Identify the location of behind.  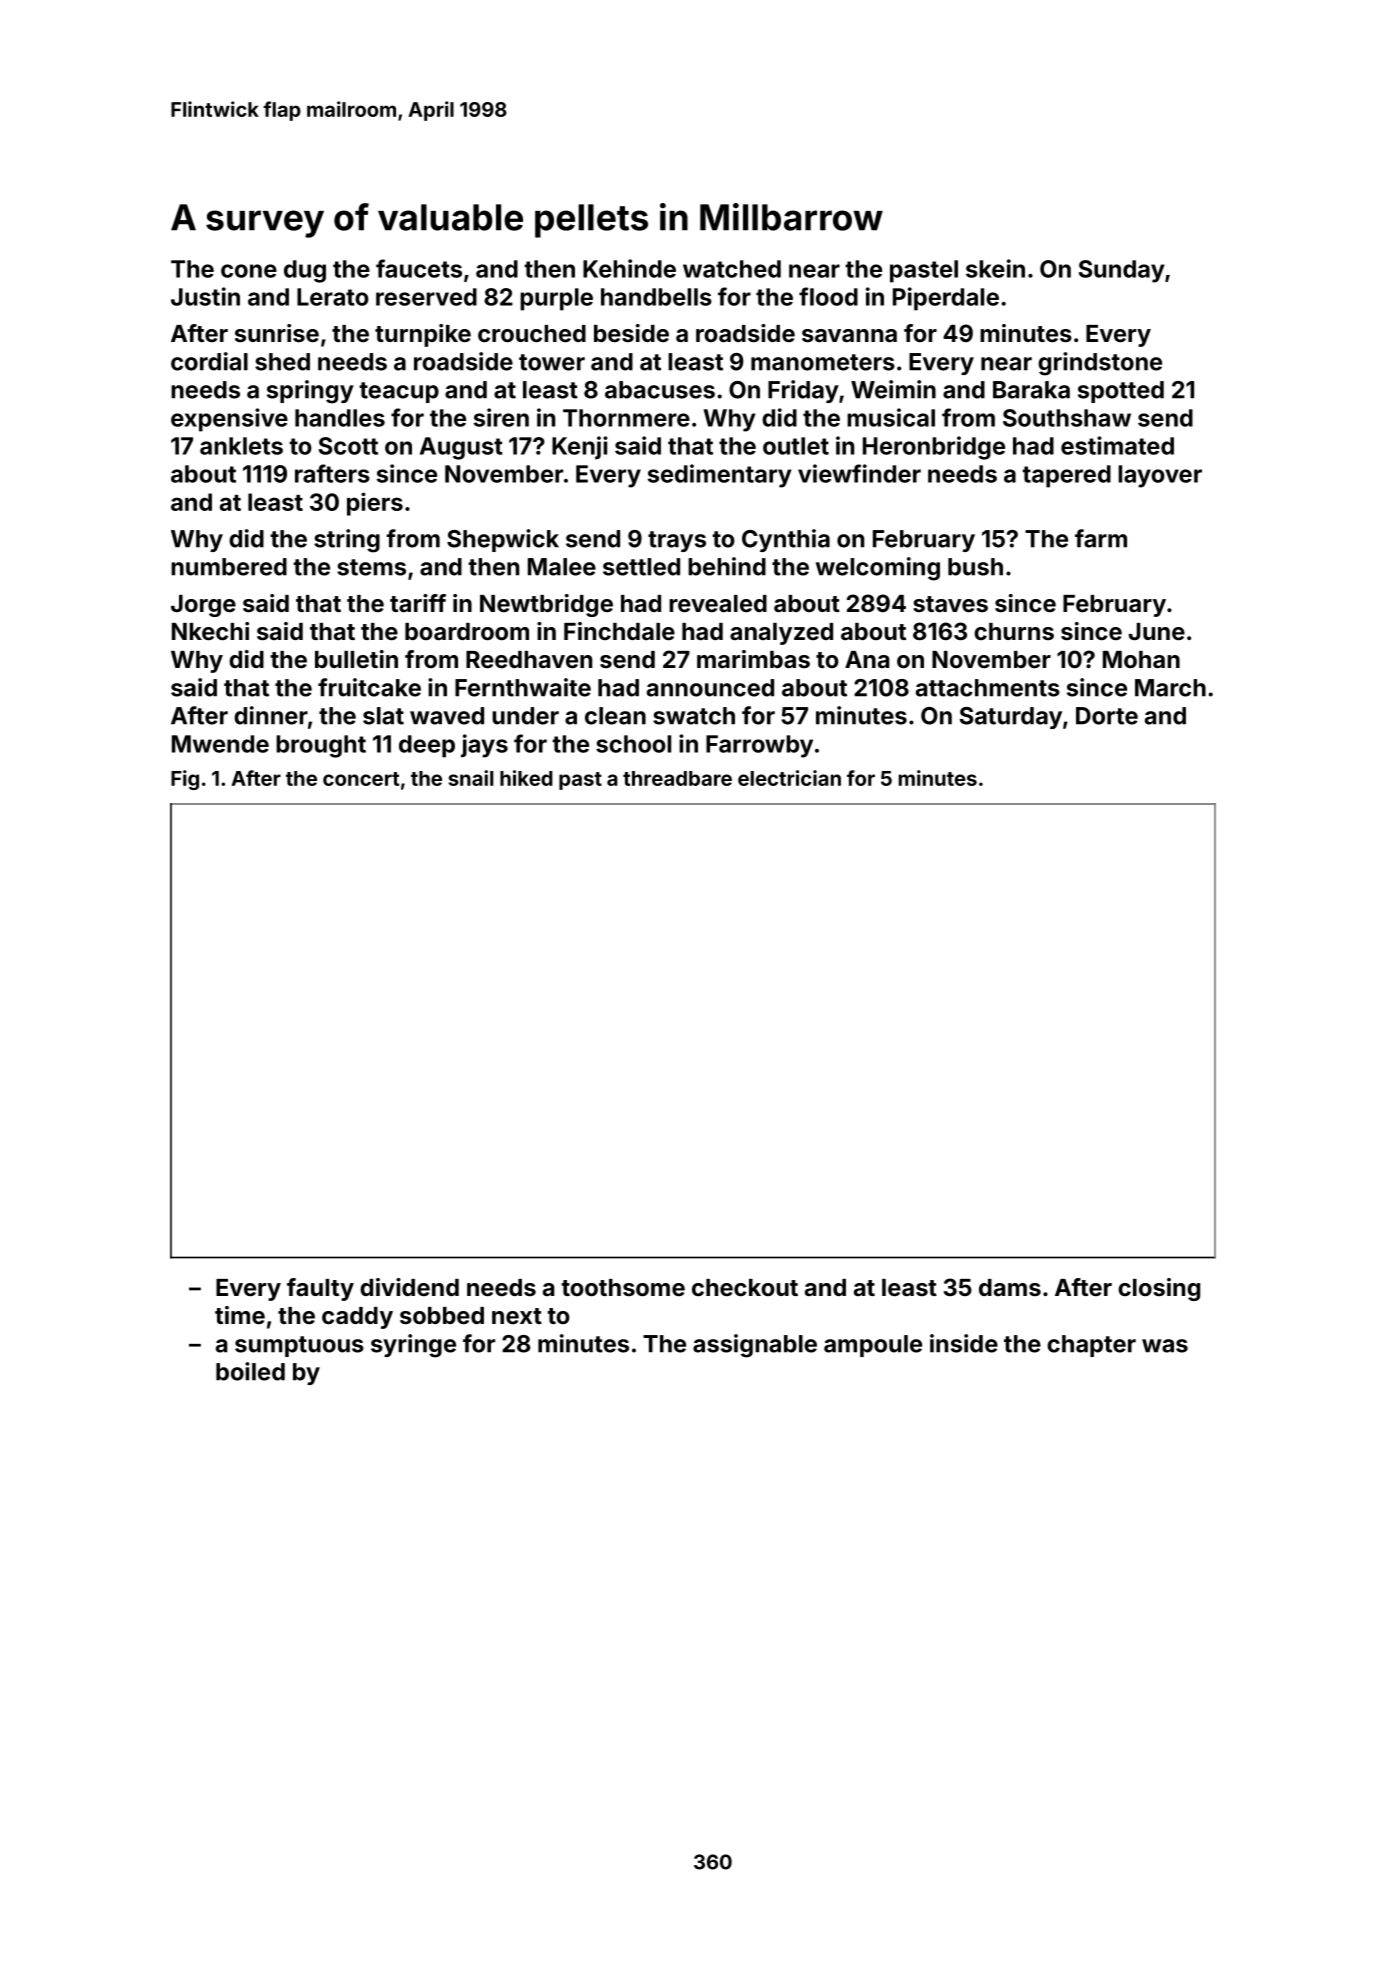
(727, 566).
